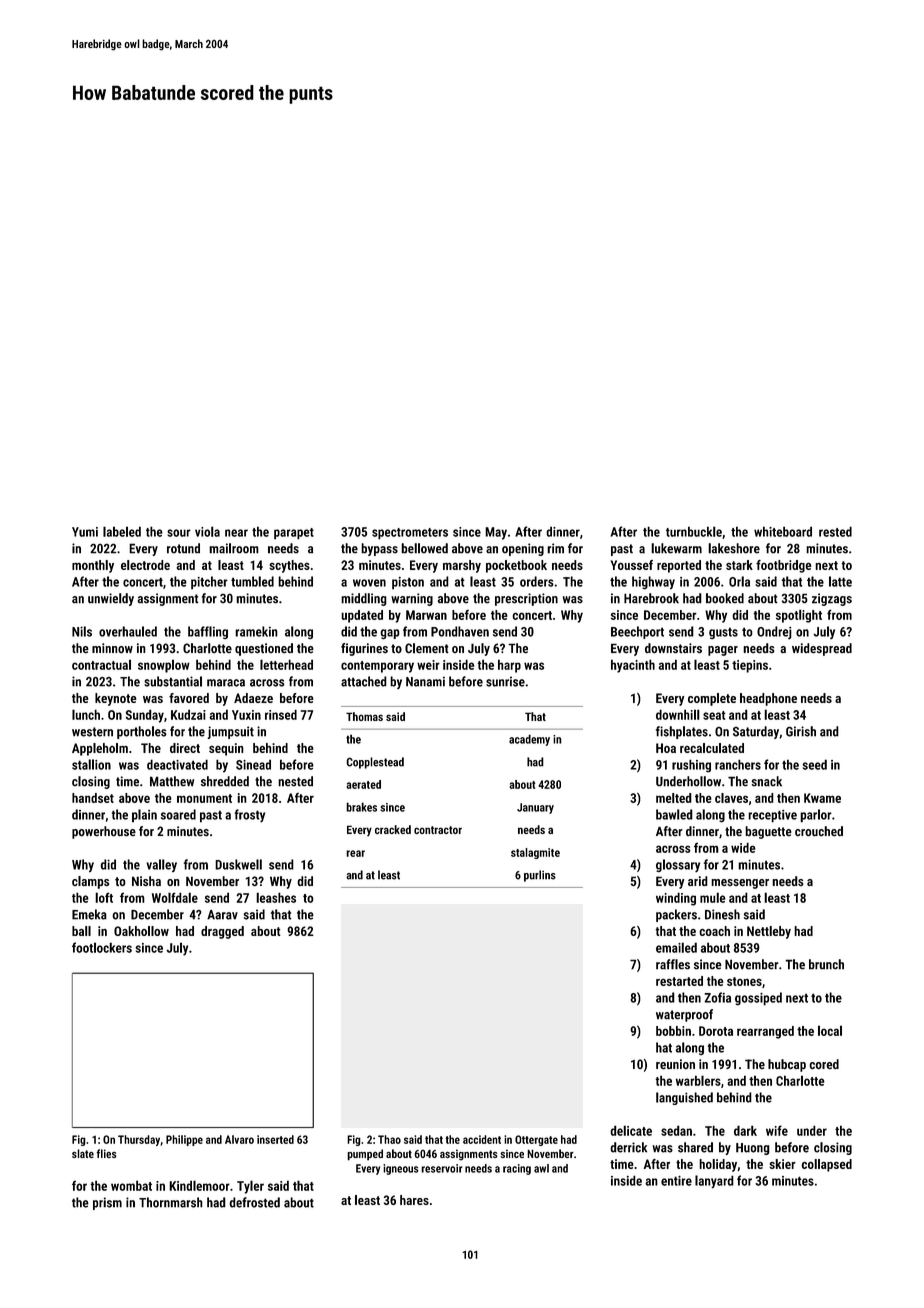  What do you see at coordinates (207, 531) in the screenshot?
I see `viola` at bounding box center [207, 531].
